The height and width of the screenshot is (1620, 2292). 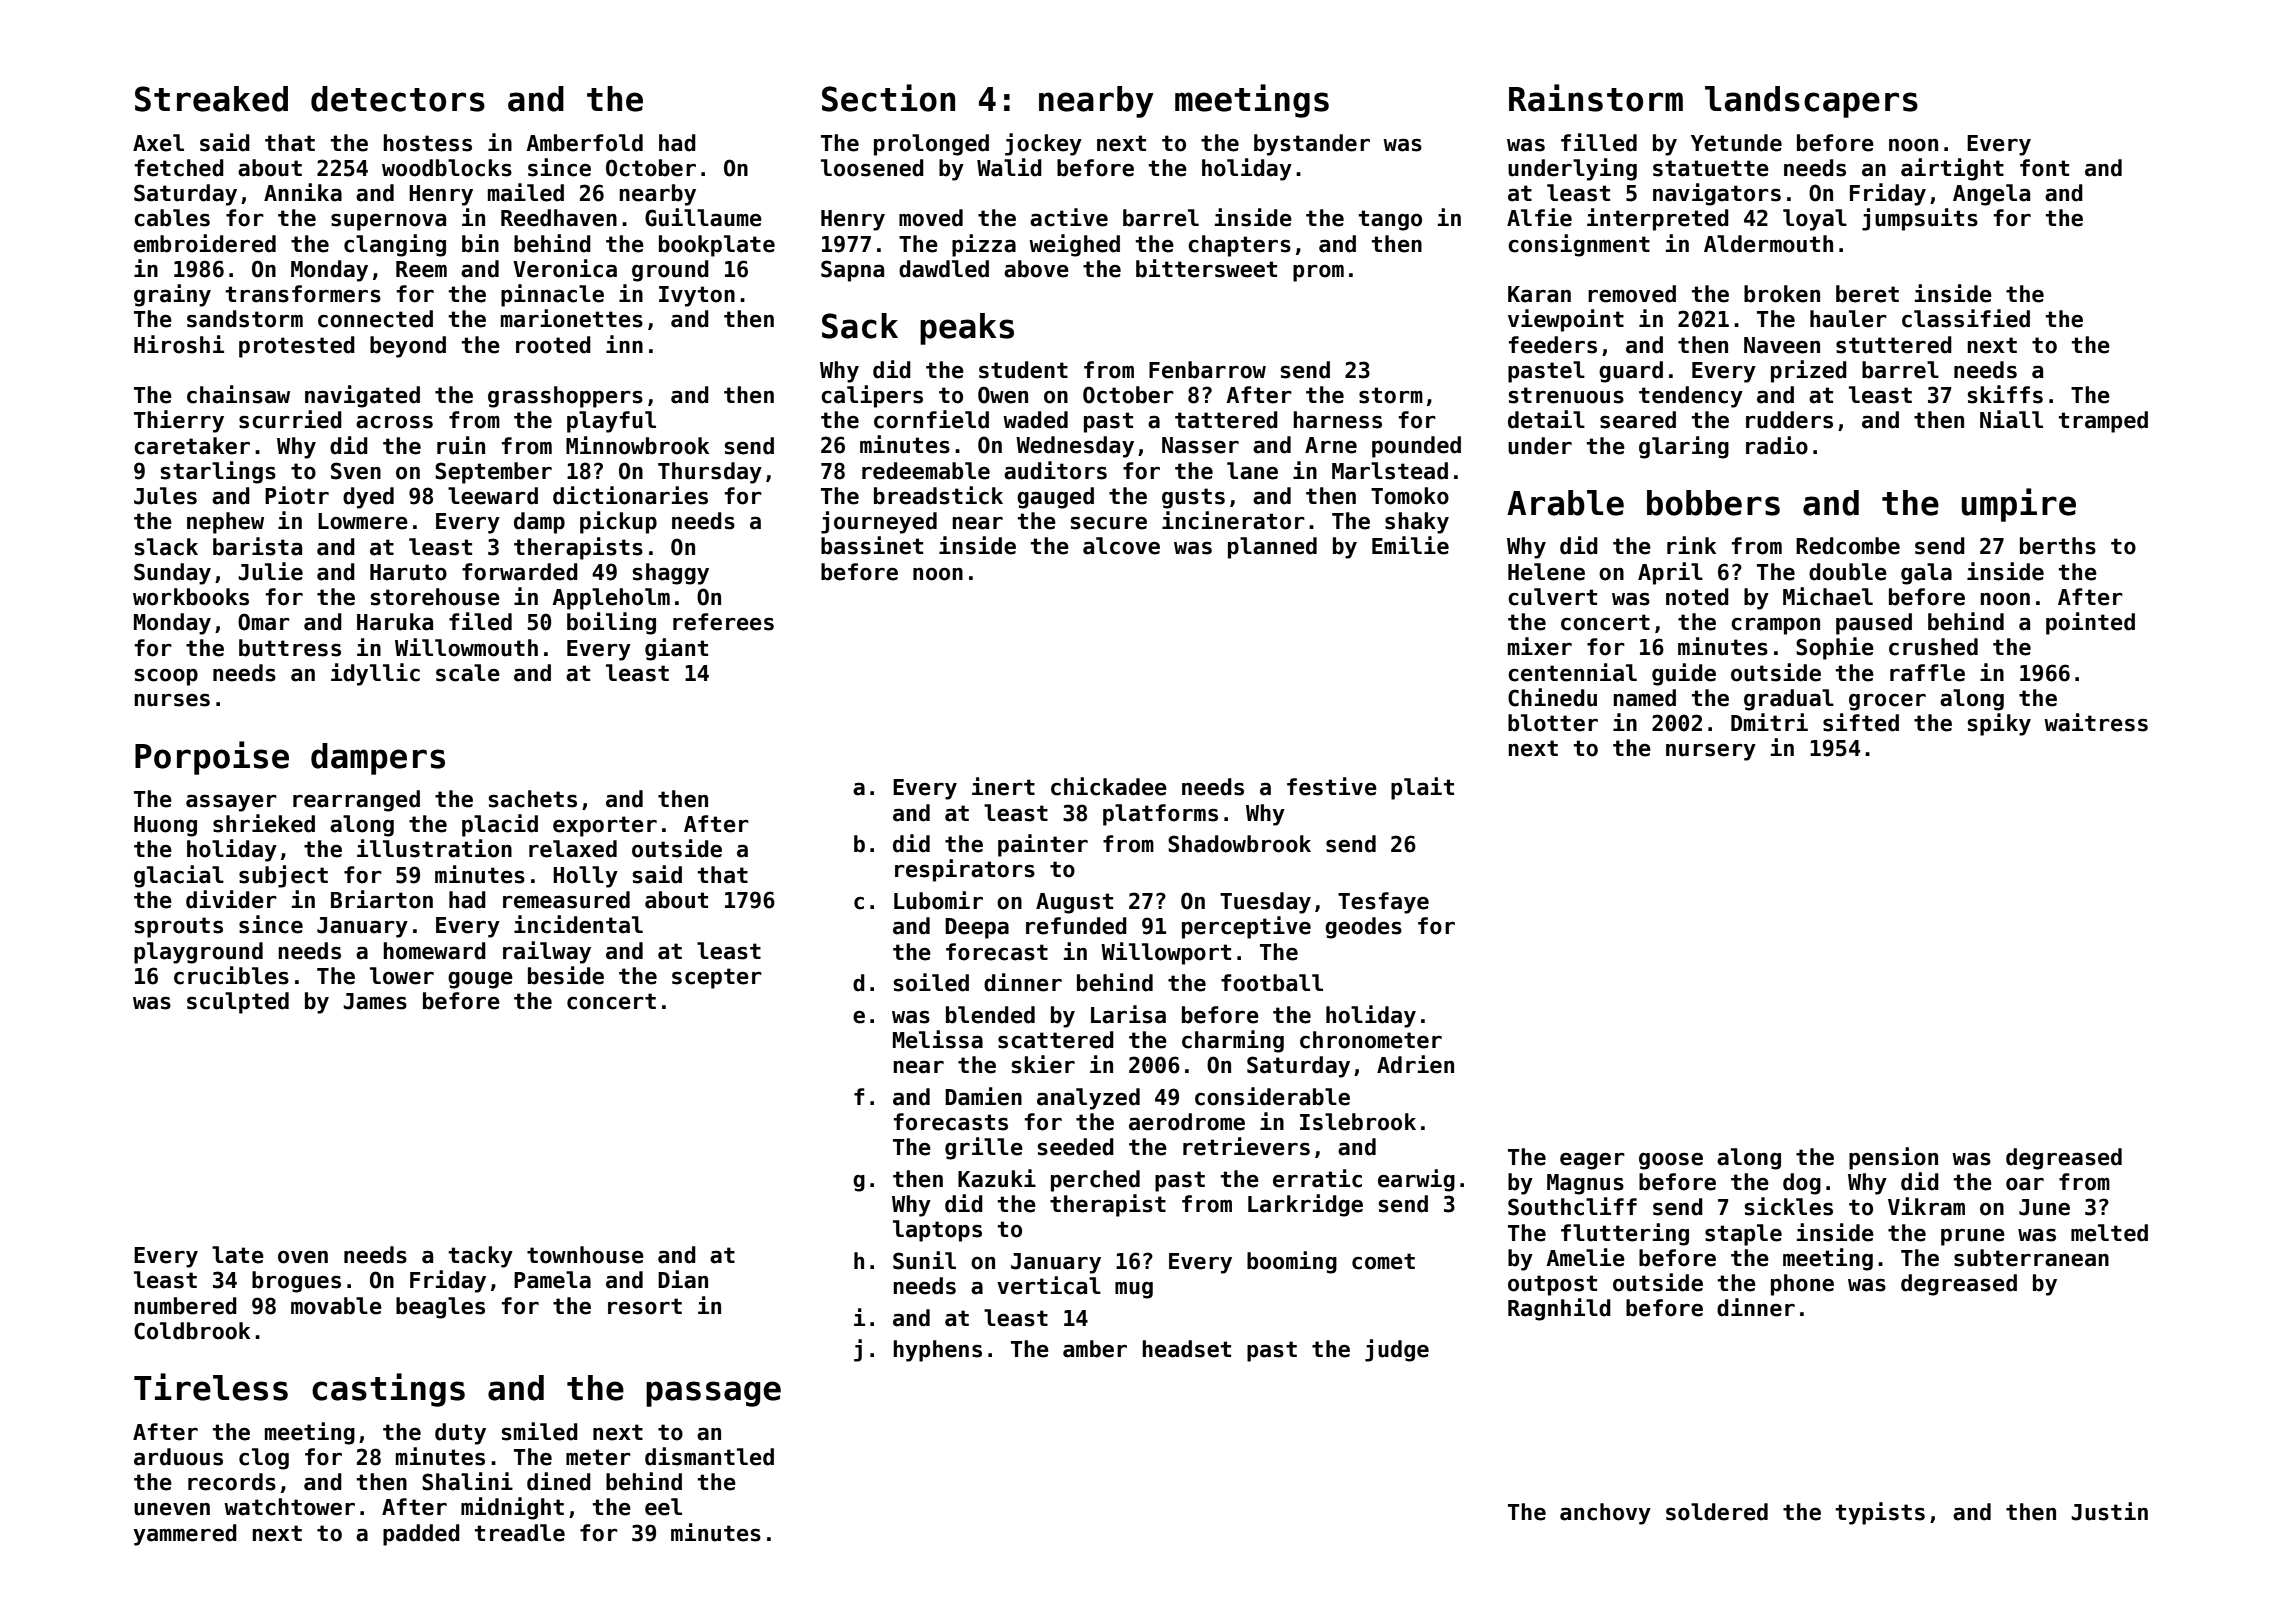 What do you see at coordinates (1893, 1158) in the screenshot?
I see `pension` at bounding box center [1893, 1158].
